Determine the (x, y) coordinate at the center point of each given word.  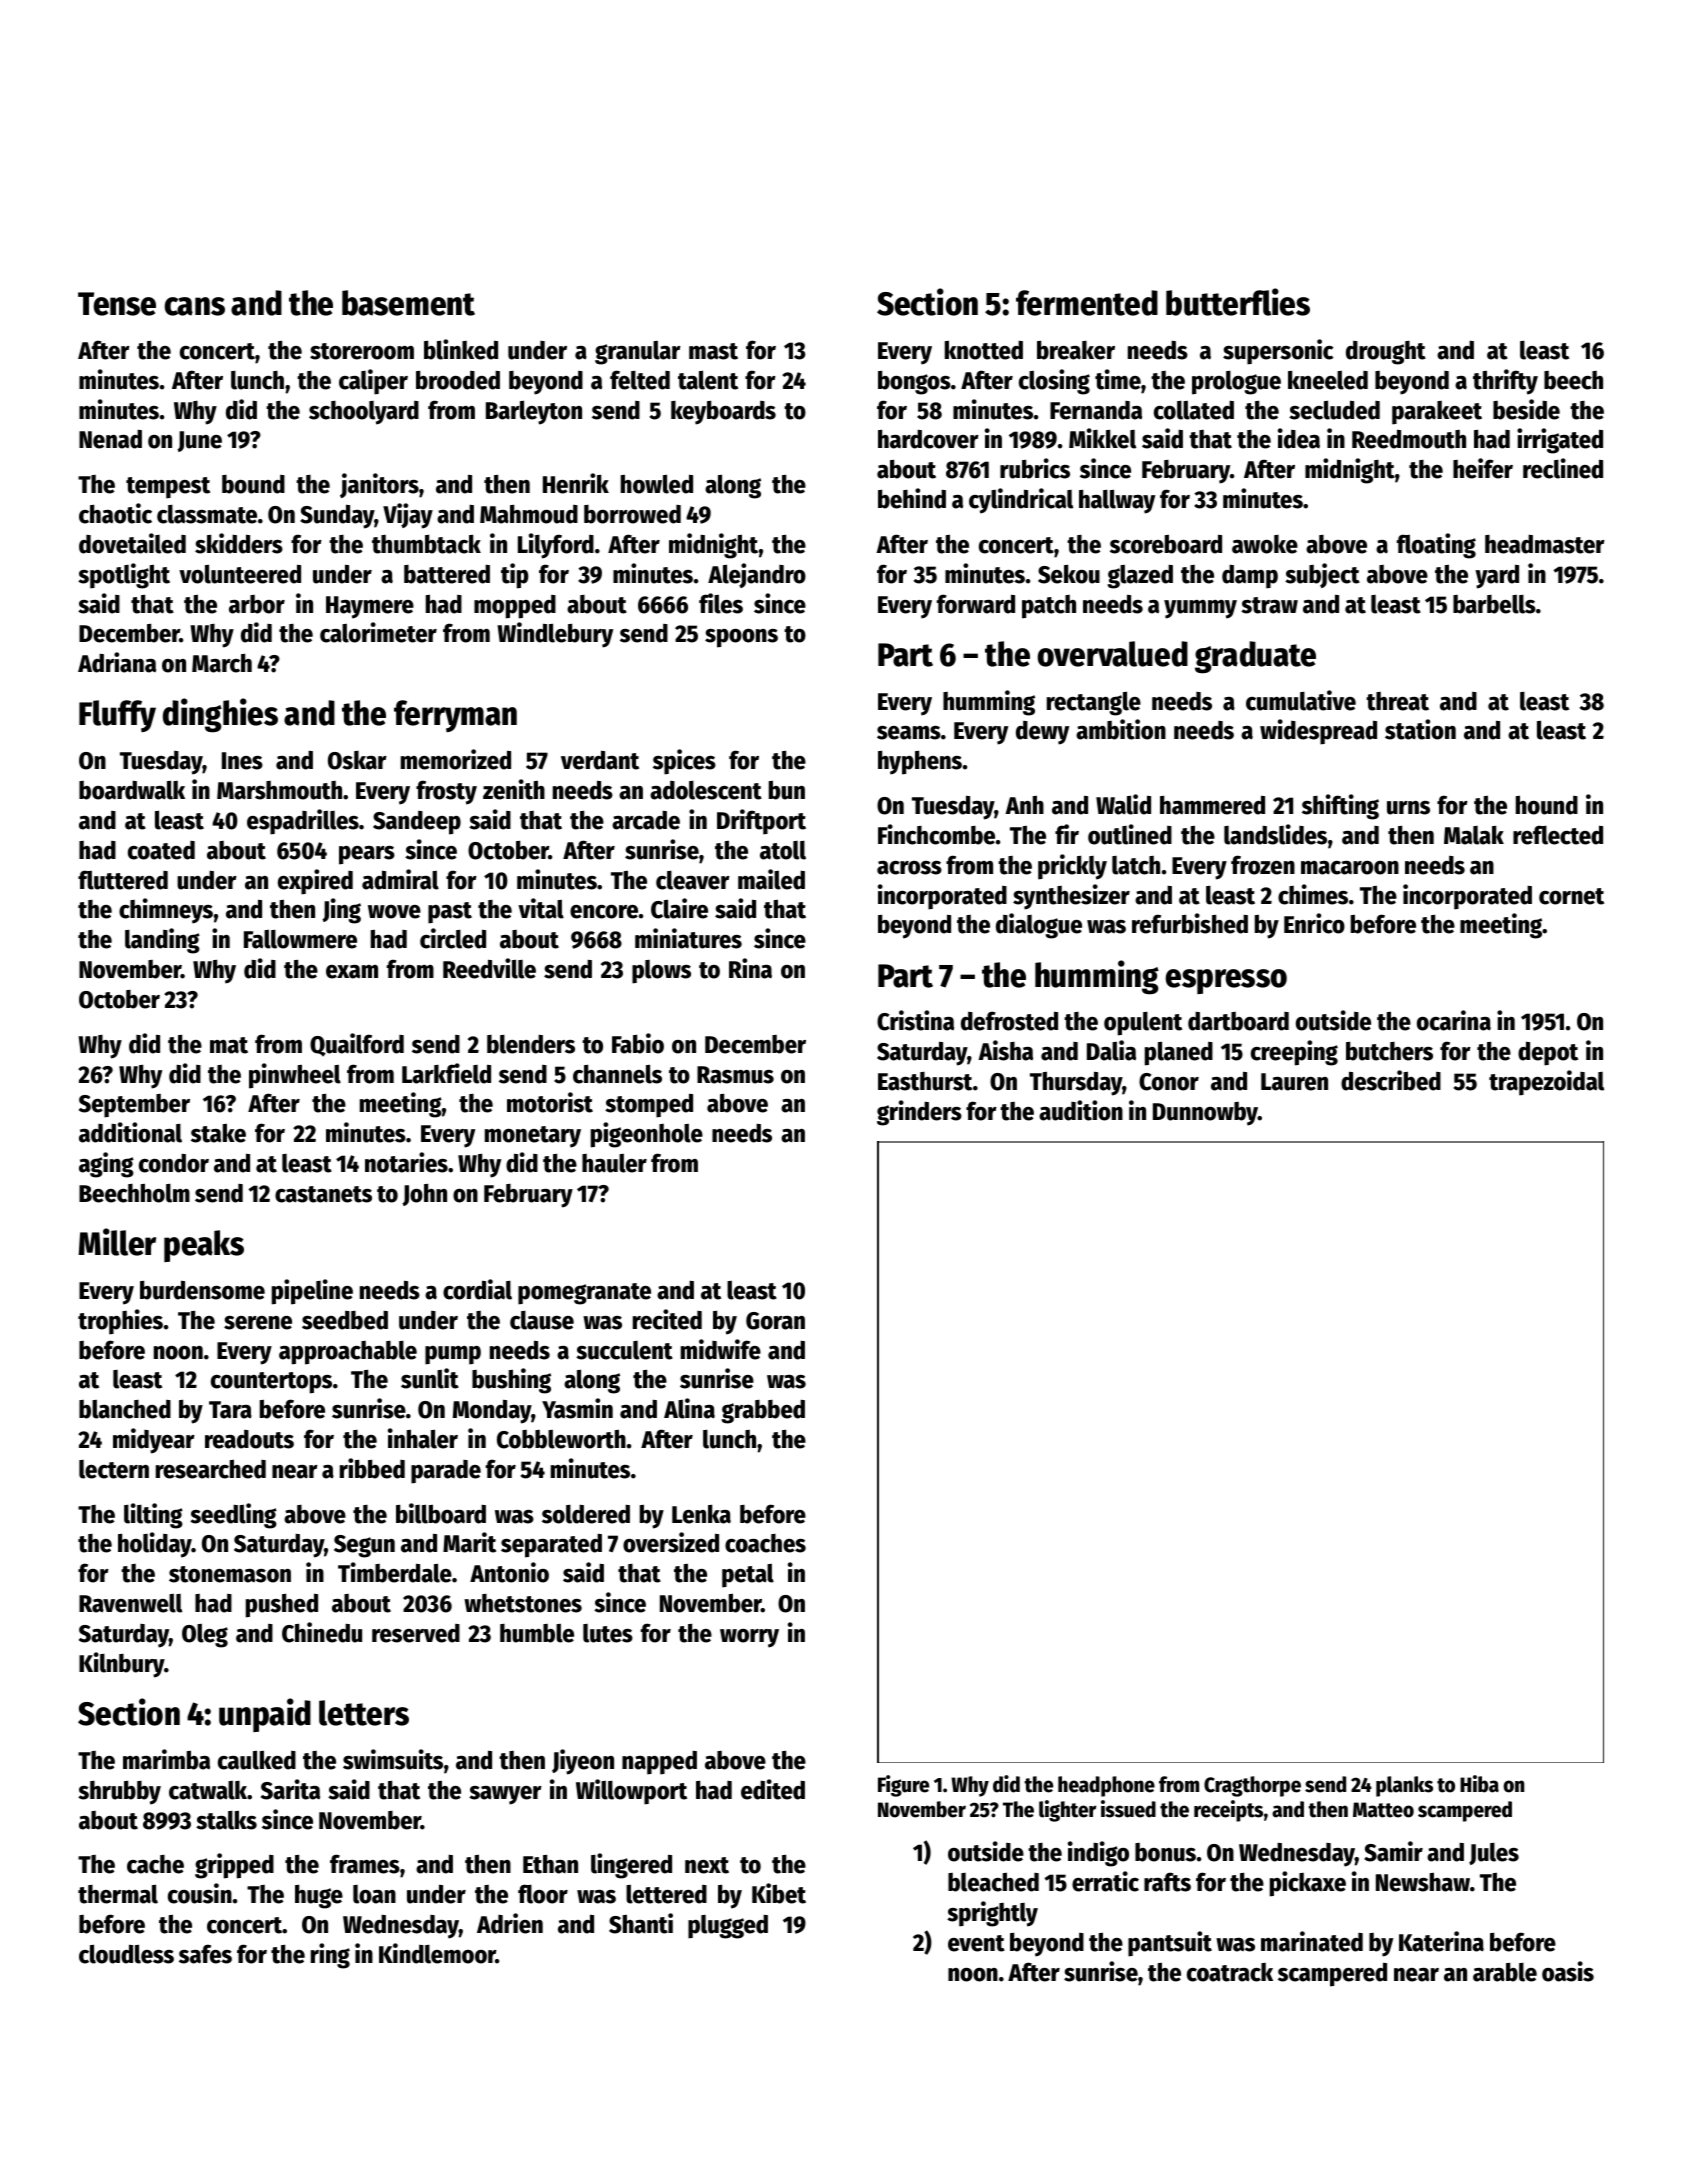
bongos (914, 383)
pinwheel (295, 1076)
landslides (1275, 834)
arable (1505, 1972)
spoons (741, 638)
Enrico (1314, 923)
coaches (765, 1543)
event (976, 1943)
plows (661, 972)
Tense (117, 304)
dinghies (220, 715)
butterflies (1238, 302)
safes (205, 1954)
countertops (271, 1383)
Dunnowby (1205, 1114)
